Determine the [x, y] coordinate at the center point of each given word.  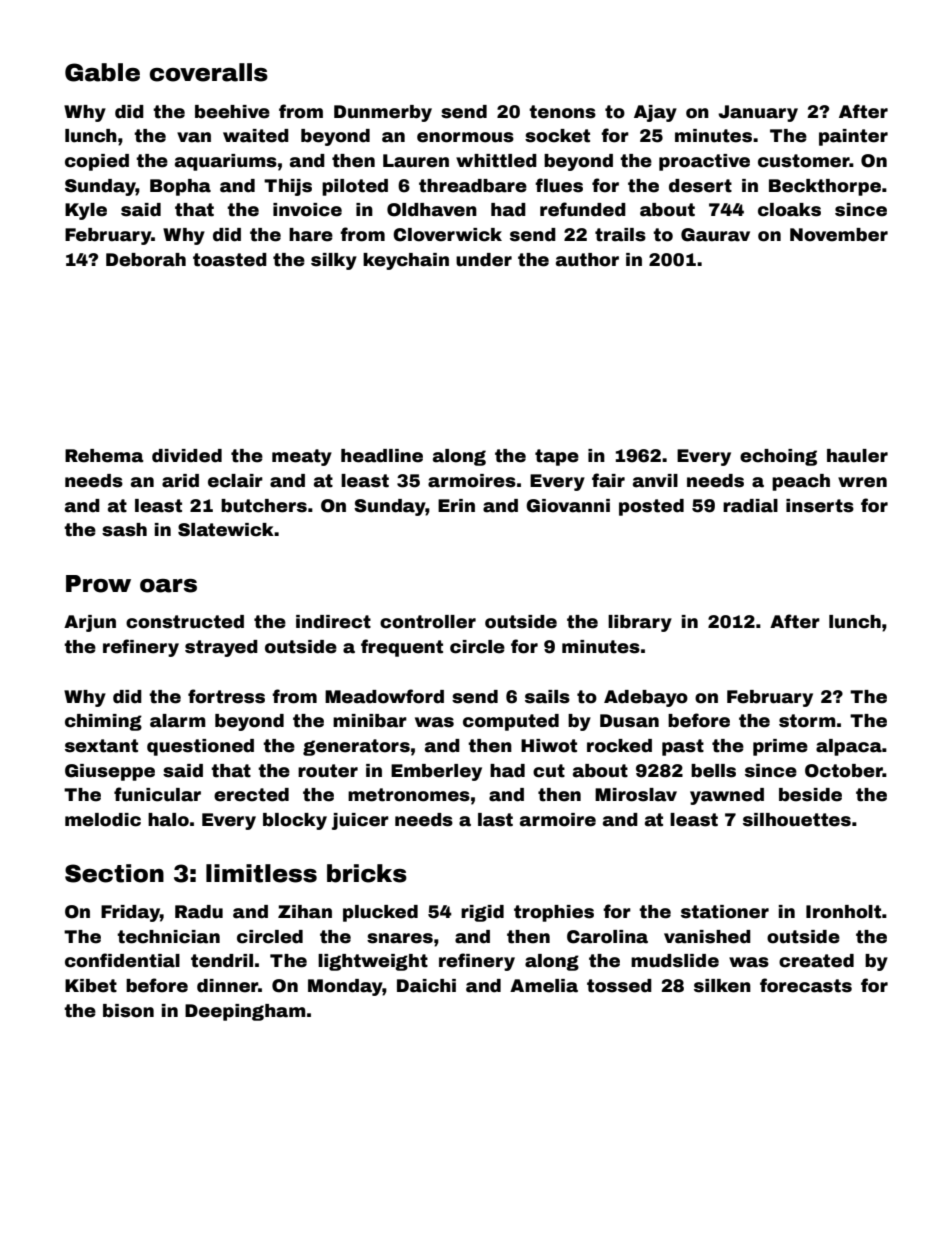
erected [251, 795]
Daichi [426, 986]
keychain [406, 261]
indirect [333, 622]
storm [807, 721]
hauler [857, 456]
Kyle [86, 211]
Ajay [655, 113]
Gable [102, 72]
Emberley [436, 772]
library [640, 623]
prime [780, 747]
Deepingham [245, 1012]
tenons [562, 112]
